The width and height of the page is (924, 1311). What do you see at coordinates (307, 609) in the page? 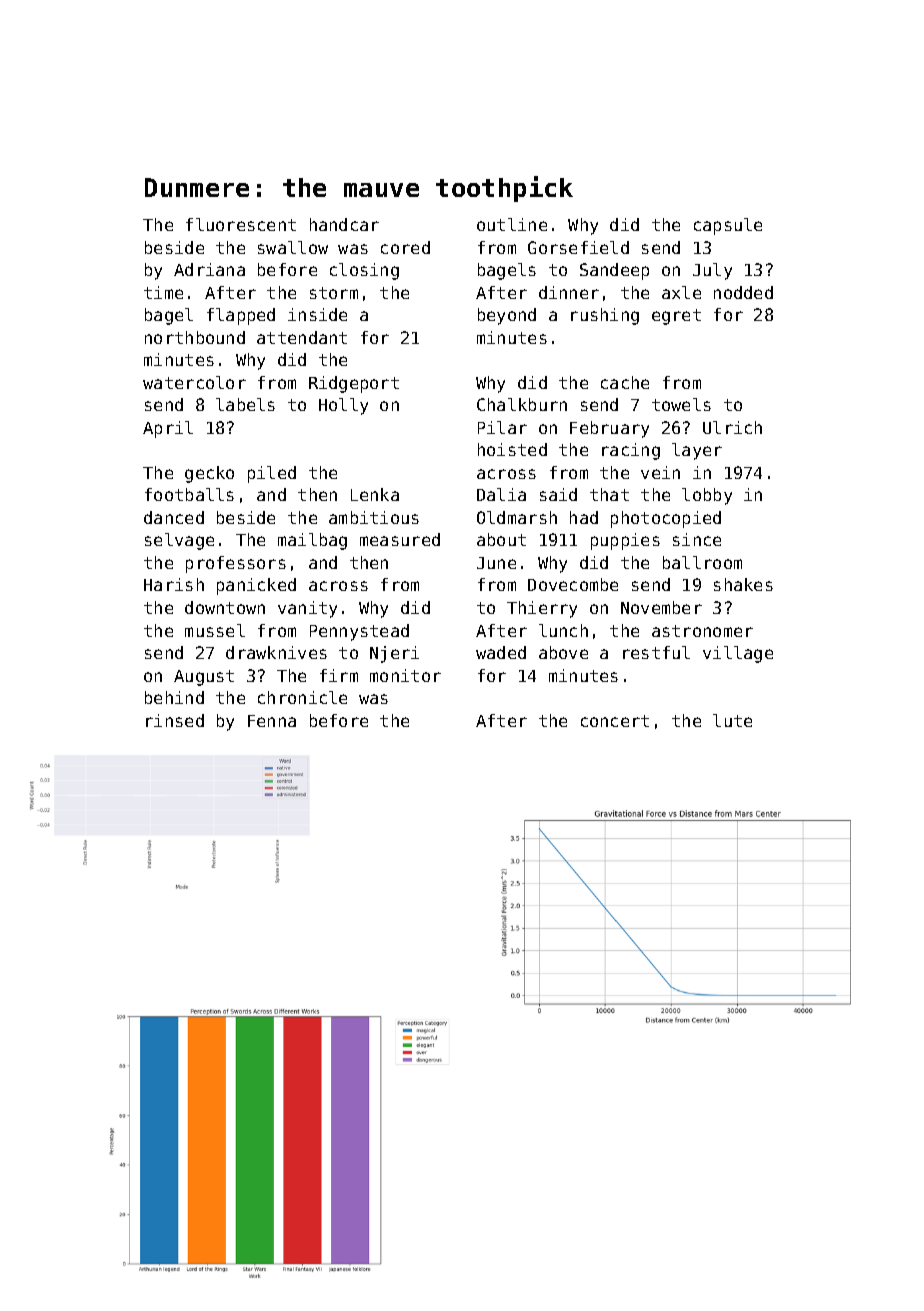
I see `vanity` at bounding box center [307, 609].
